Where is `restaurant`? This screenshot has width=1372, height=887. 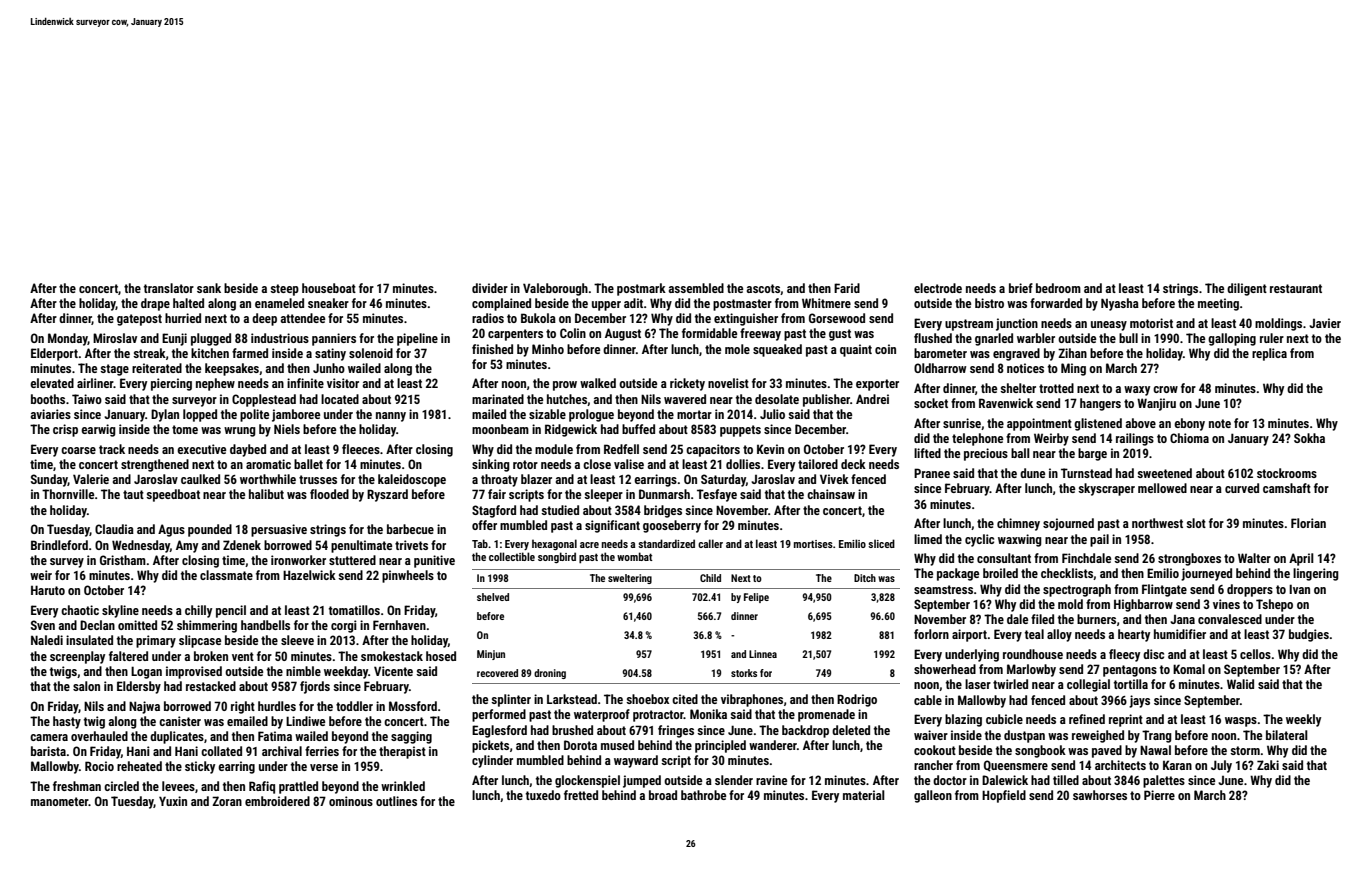
restaurant is located at coordinates (1296, 288).
